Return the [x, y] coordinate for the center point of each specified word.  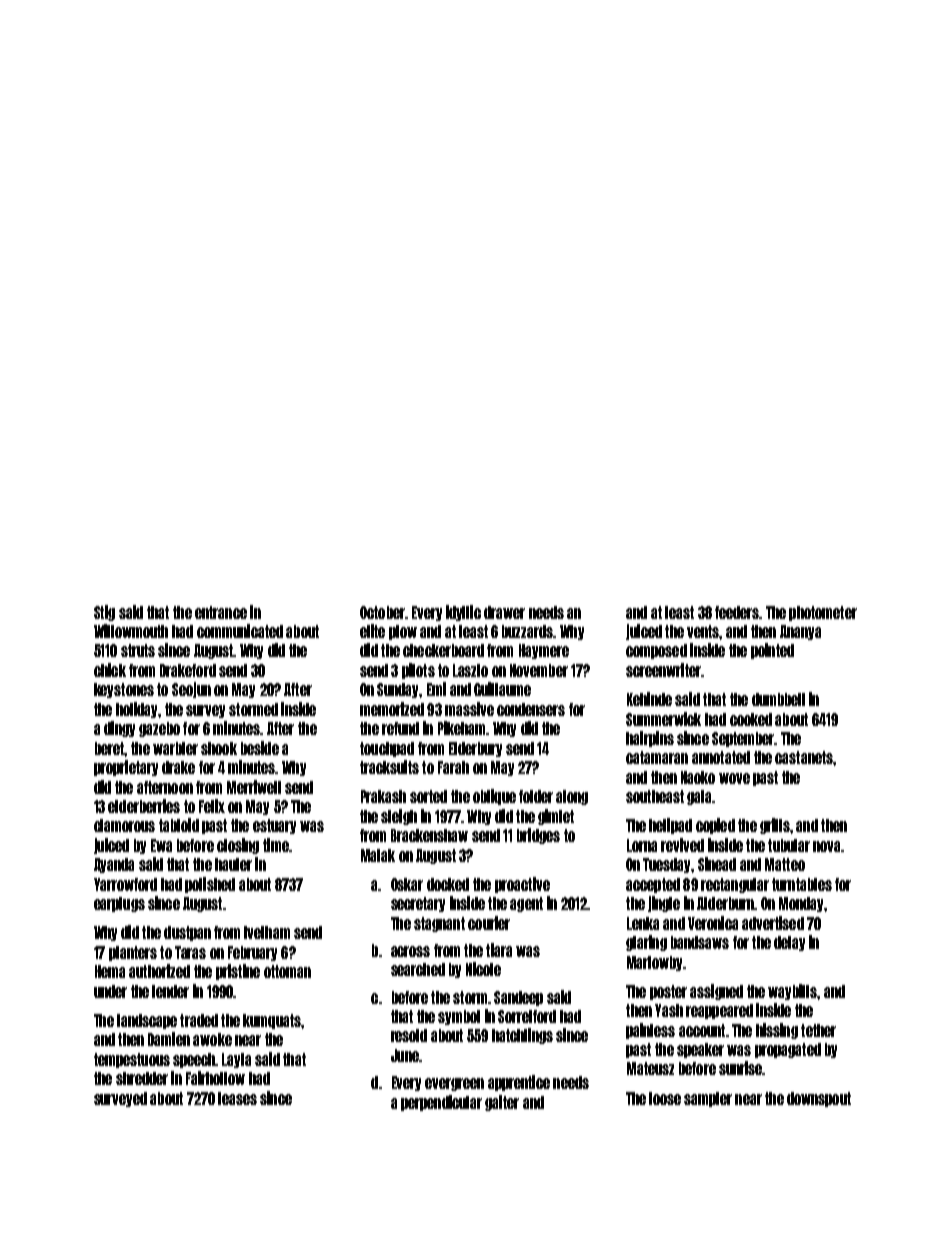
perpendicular [441, 1103]
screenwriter [663, 670]
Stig [104, 613]
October [382, 612]
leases [237, 1098]
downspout [819, 1099]
